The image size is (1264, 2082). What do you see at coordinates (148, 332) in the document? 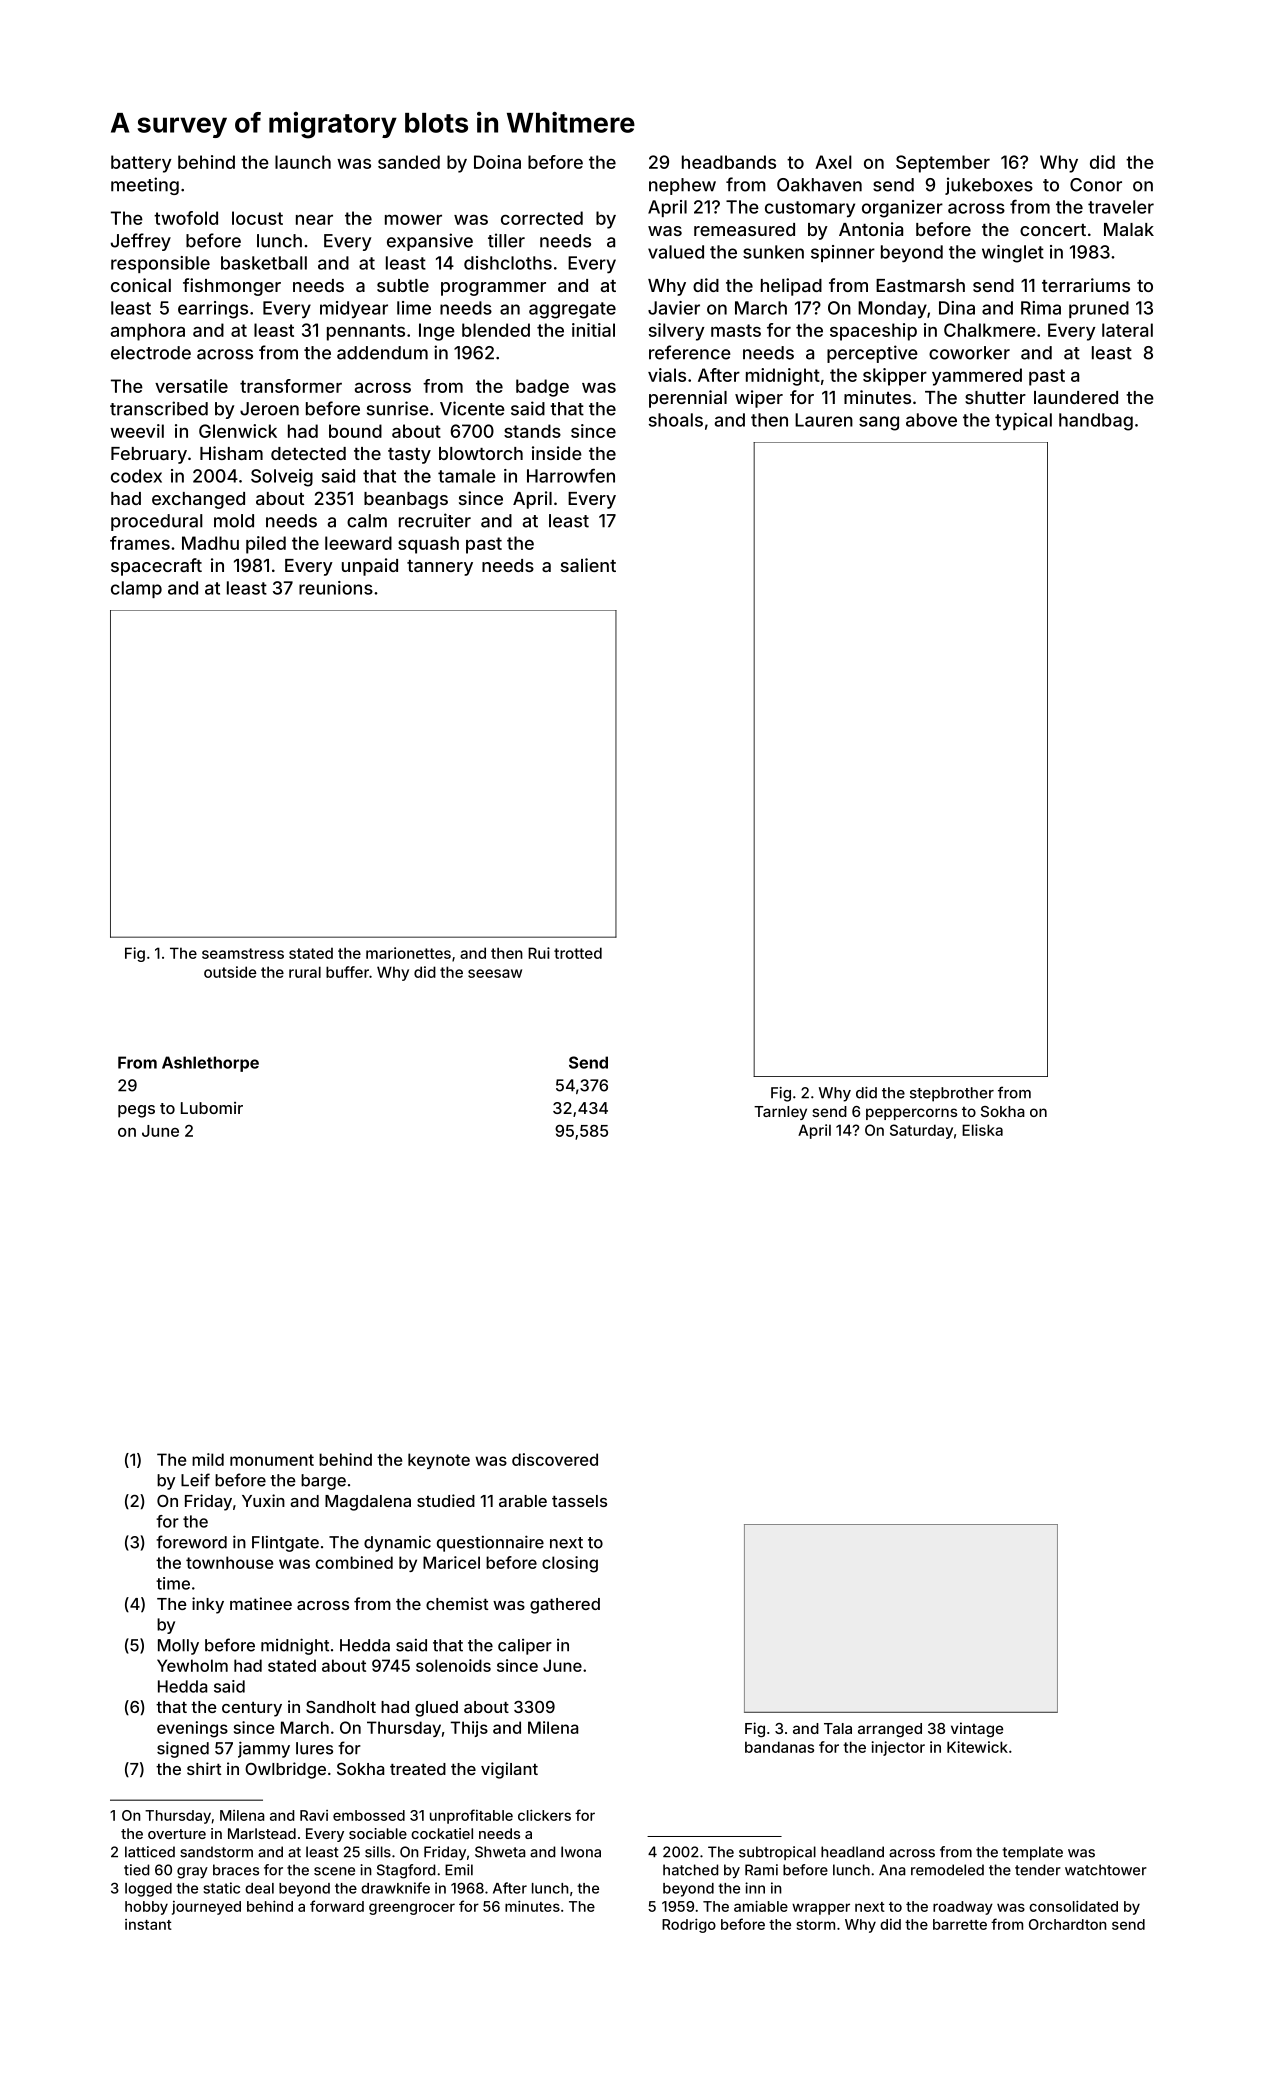
I see `amphora` at bounding box center [148, 332].
